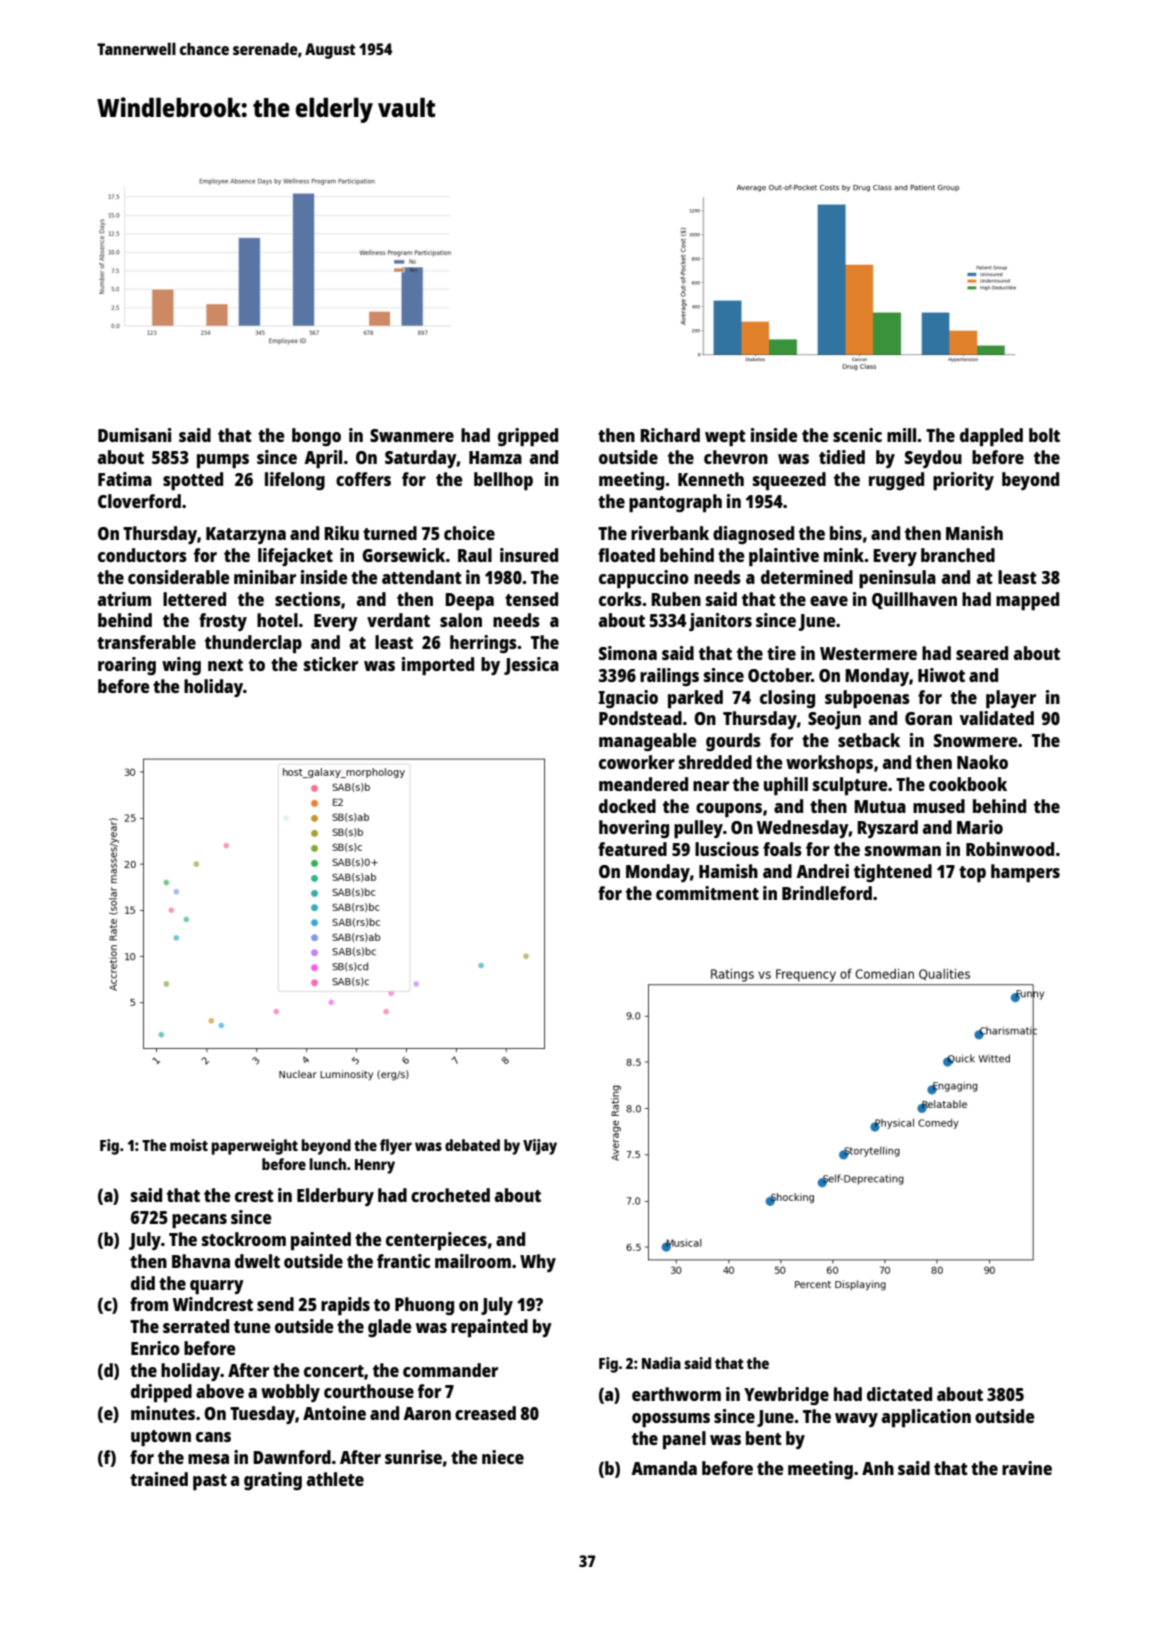 Image resolution: width=1158 pixels, height=1638 pixels. Describe the element at coordinates (290, 1393) in the image. I see `wobbly` at that location.
